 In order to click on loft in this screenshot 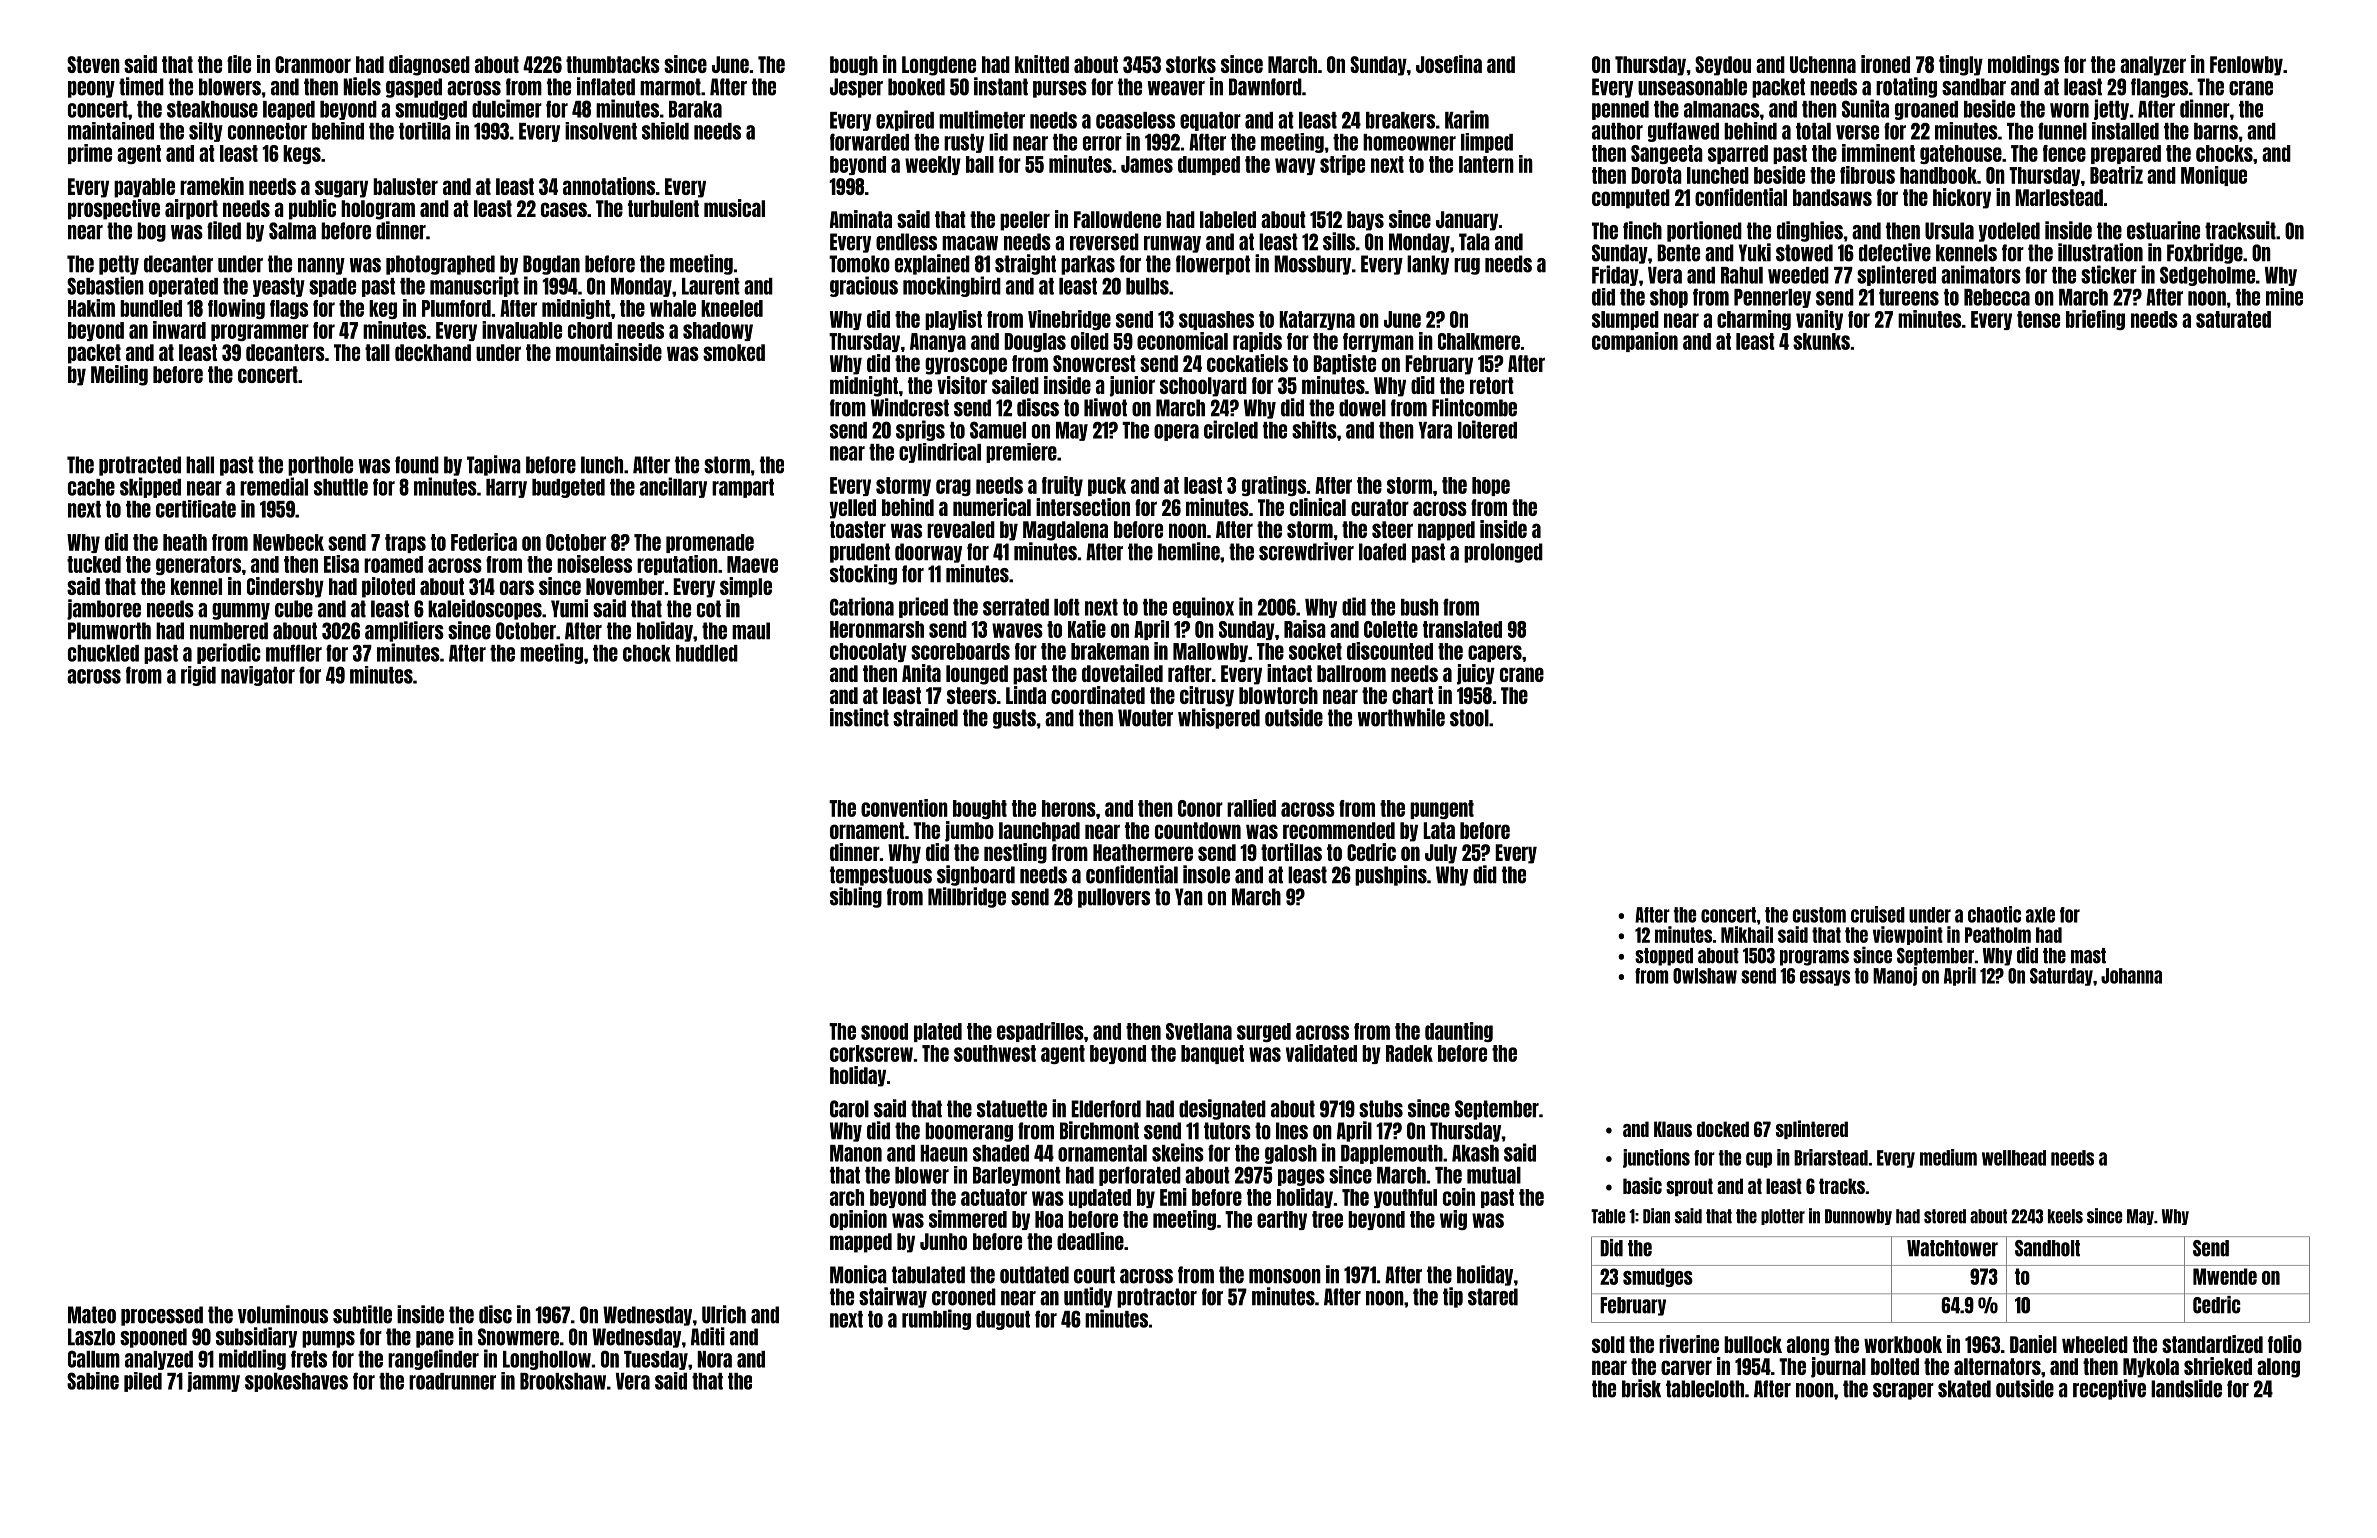, I will do `click(1067, 607)`.
